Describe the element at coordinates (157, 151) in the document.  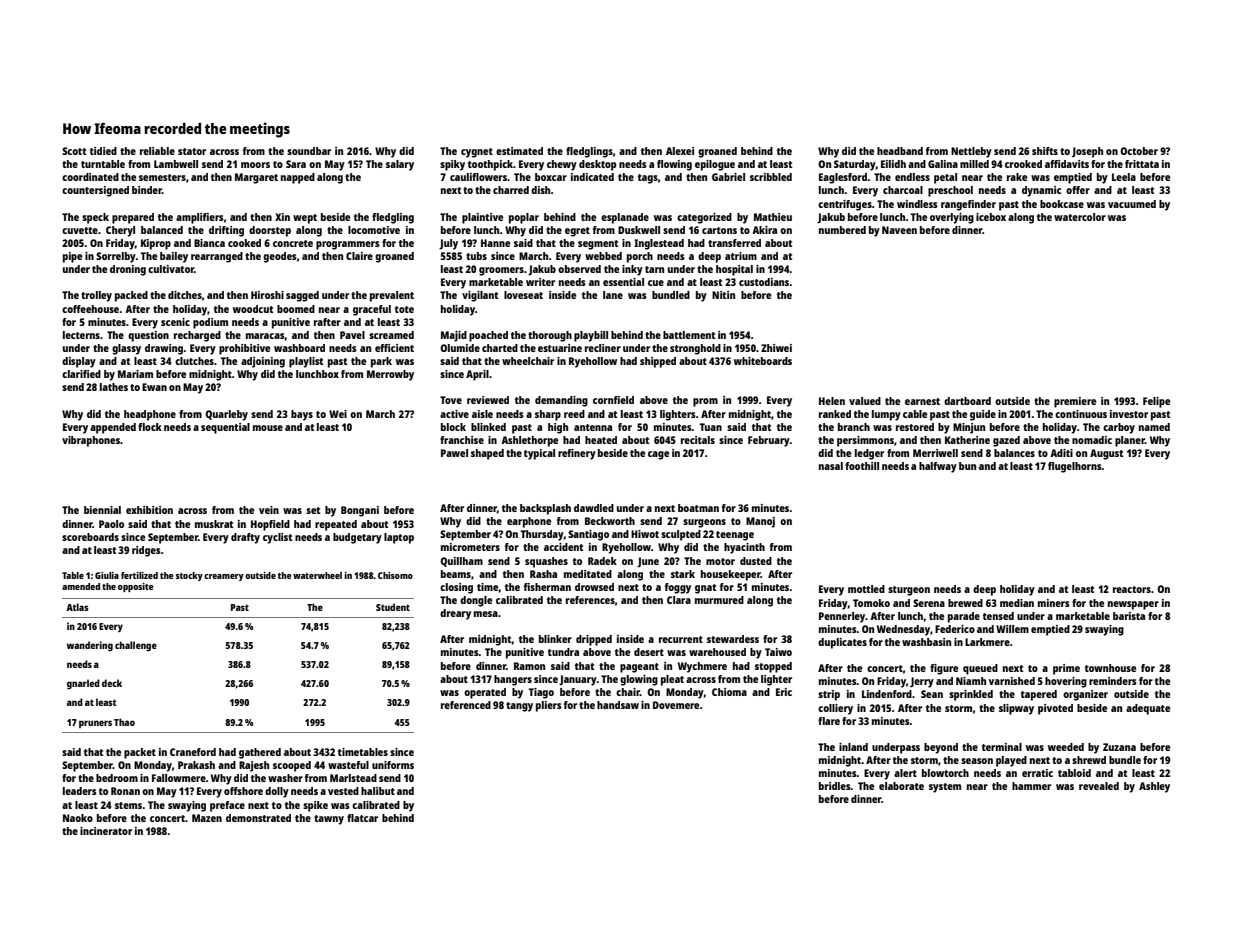
I see `reliable` at that location.
